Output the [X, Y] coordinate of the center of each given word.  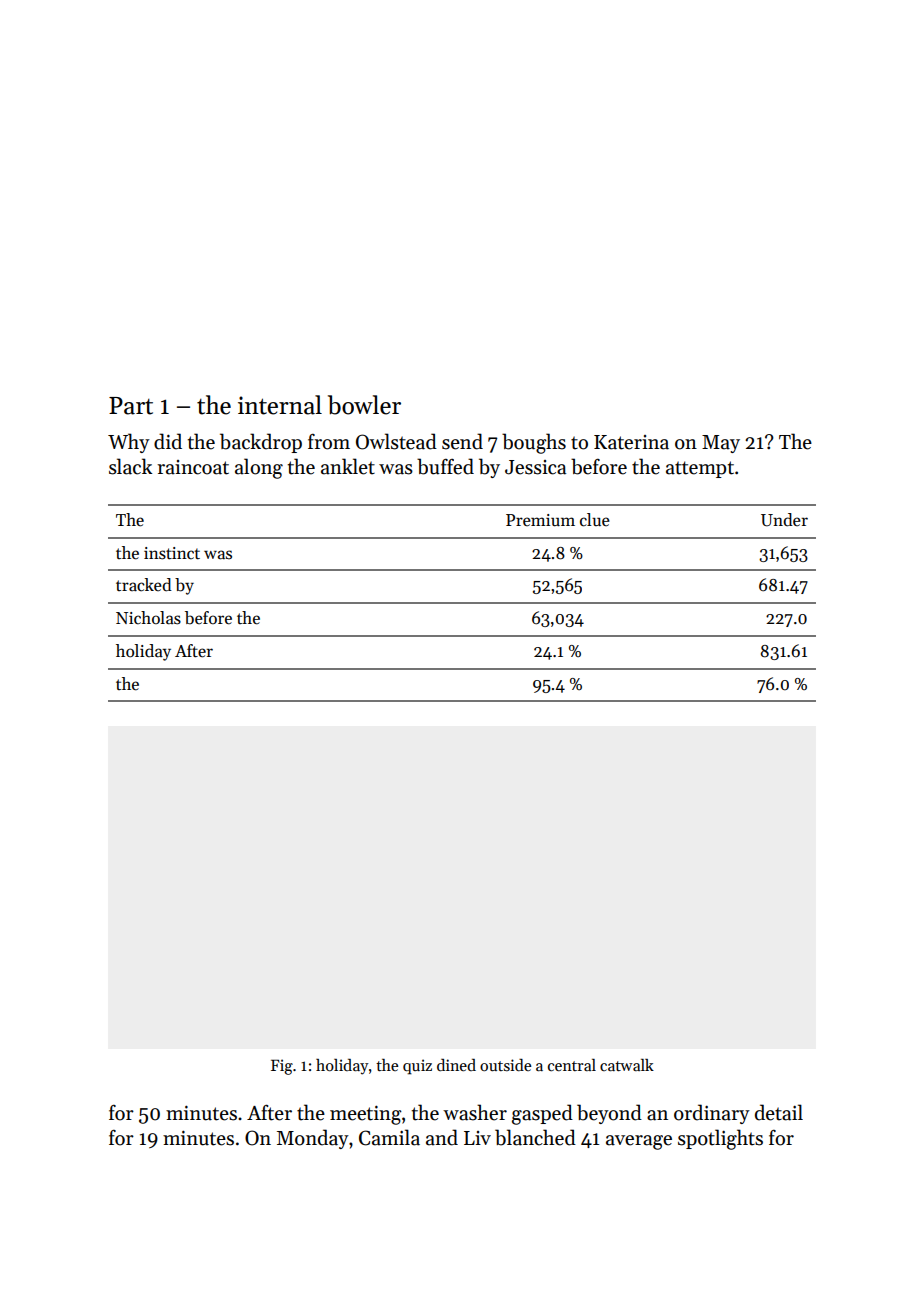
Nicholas [148, 618]
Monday [313, 1139]
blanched [535, 1137]
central [572, 1065]
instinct [172, 553]
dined [456, 1065]
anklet [348, 466]
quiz [417, 1067]
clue [595, 520]
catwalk [627, 1065]
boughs [534, 443]
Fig [282, 1067]
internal [280, 405]
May [721, 444]
